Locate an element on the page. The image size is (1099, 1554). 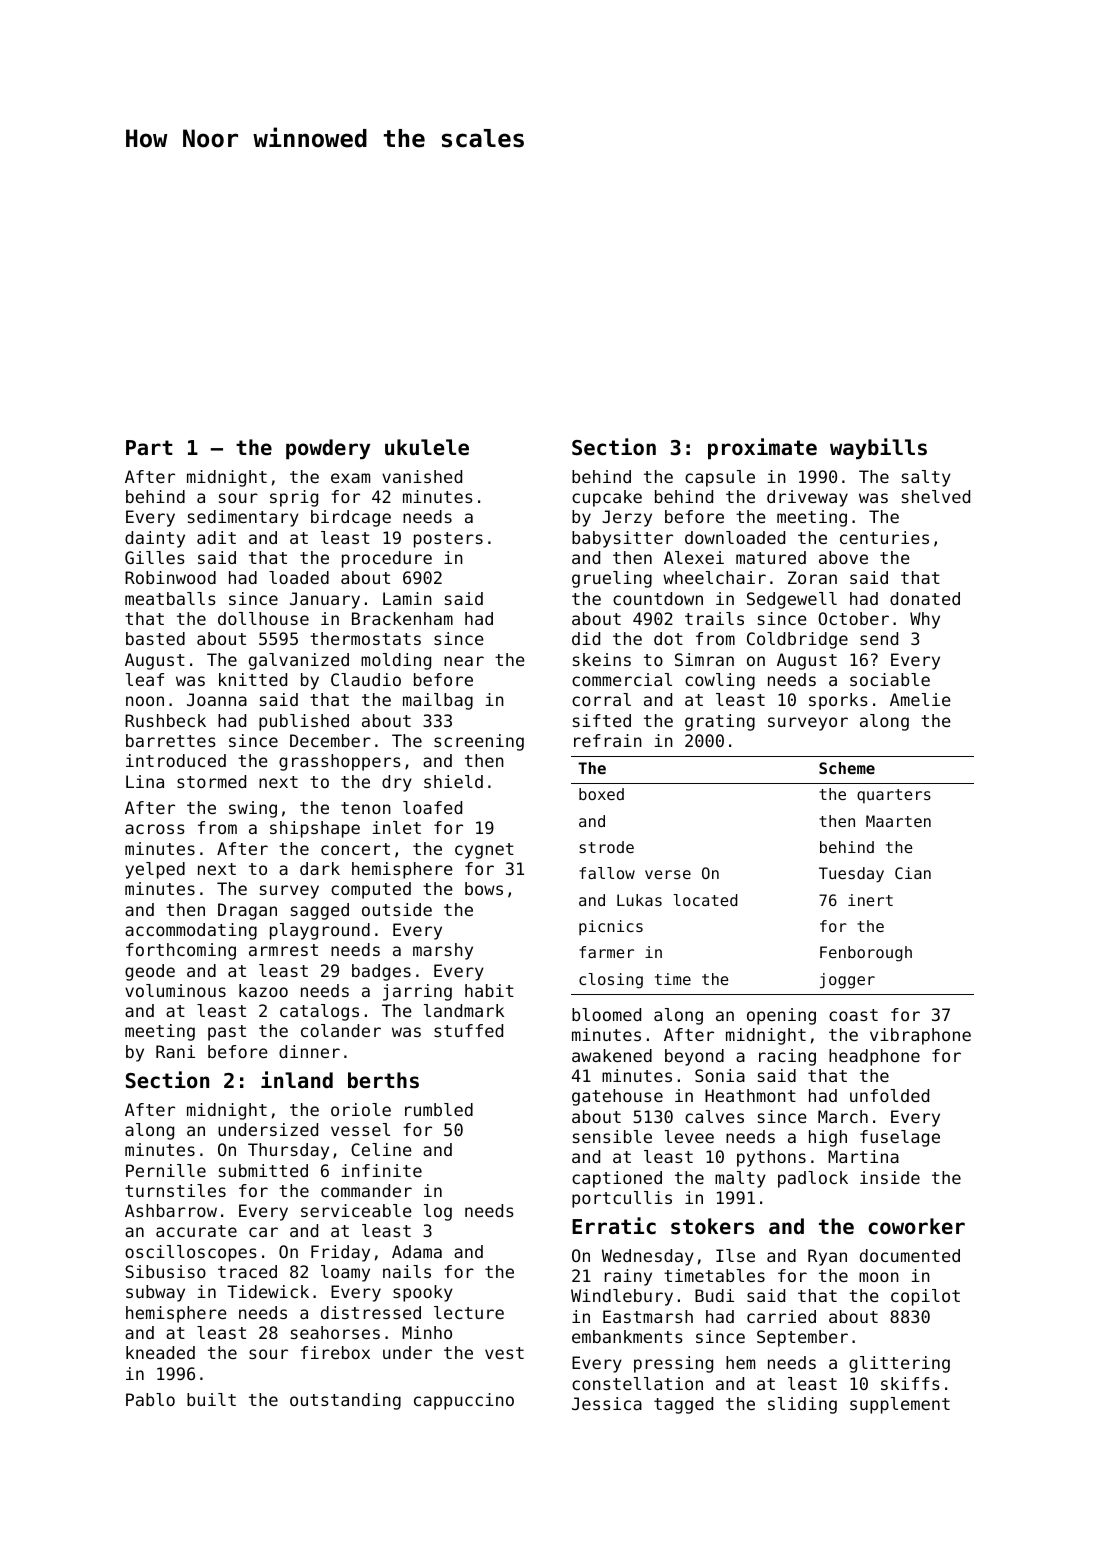
quarters is located at coordinates (894, 796).
